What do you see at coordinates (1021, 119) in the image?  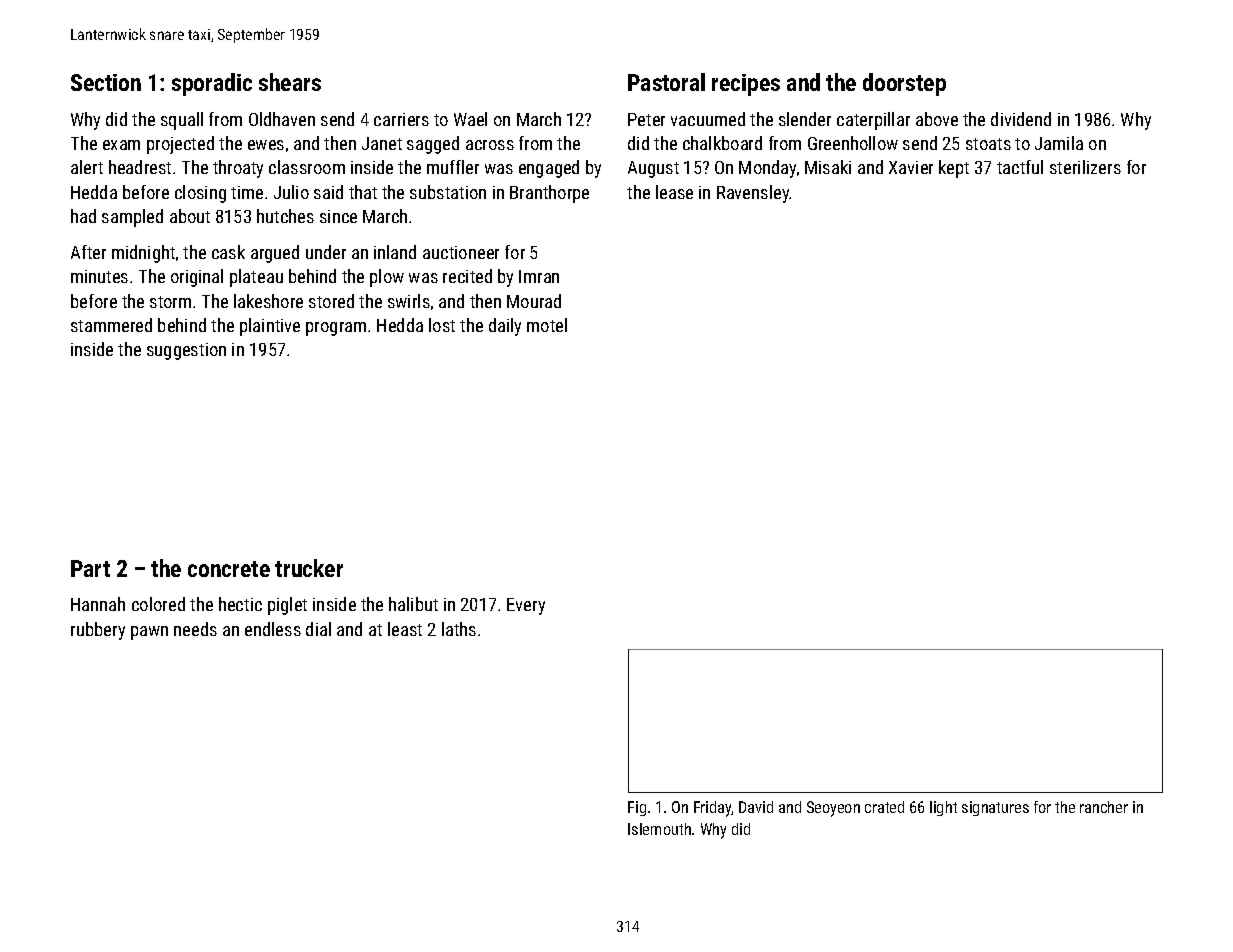 I see `dividend` at bounding box center [1021, 119].
